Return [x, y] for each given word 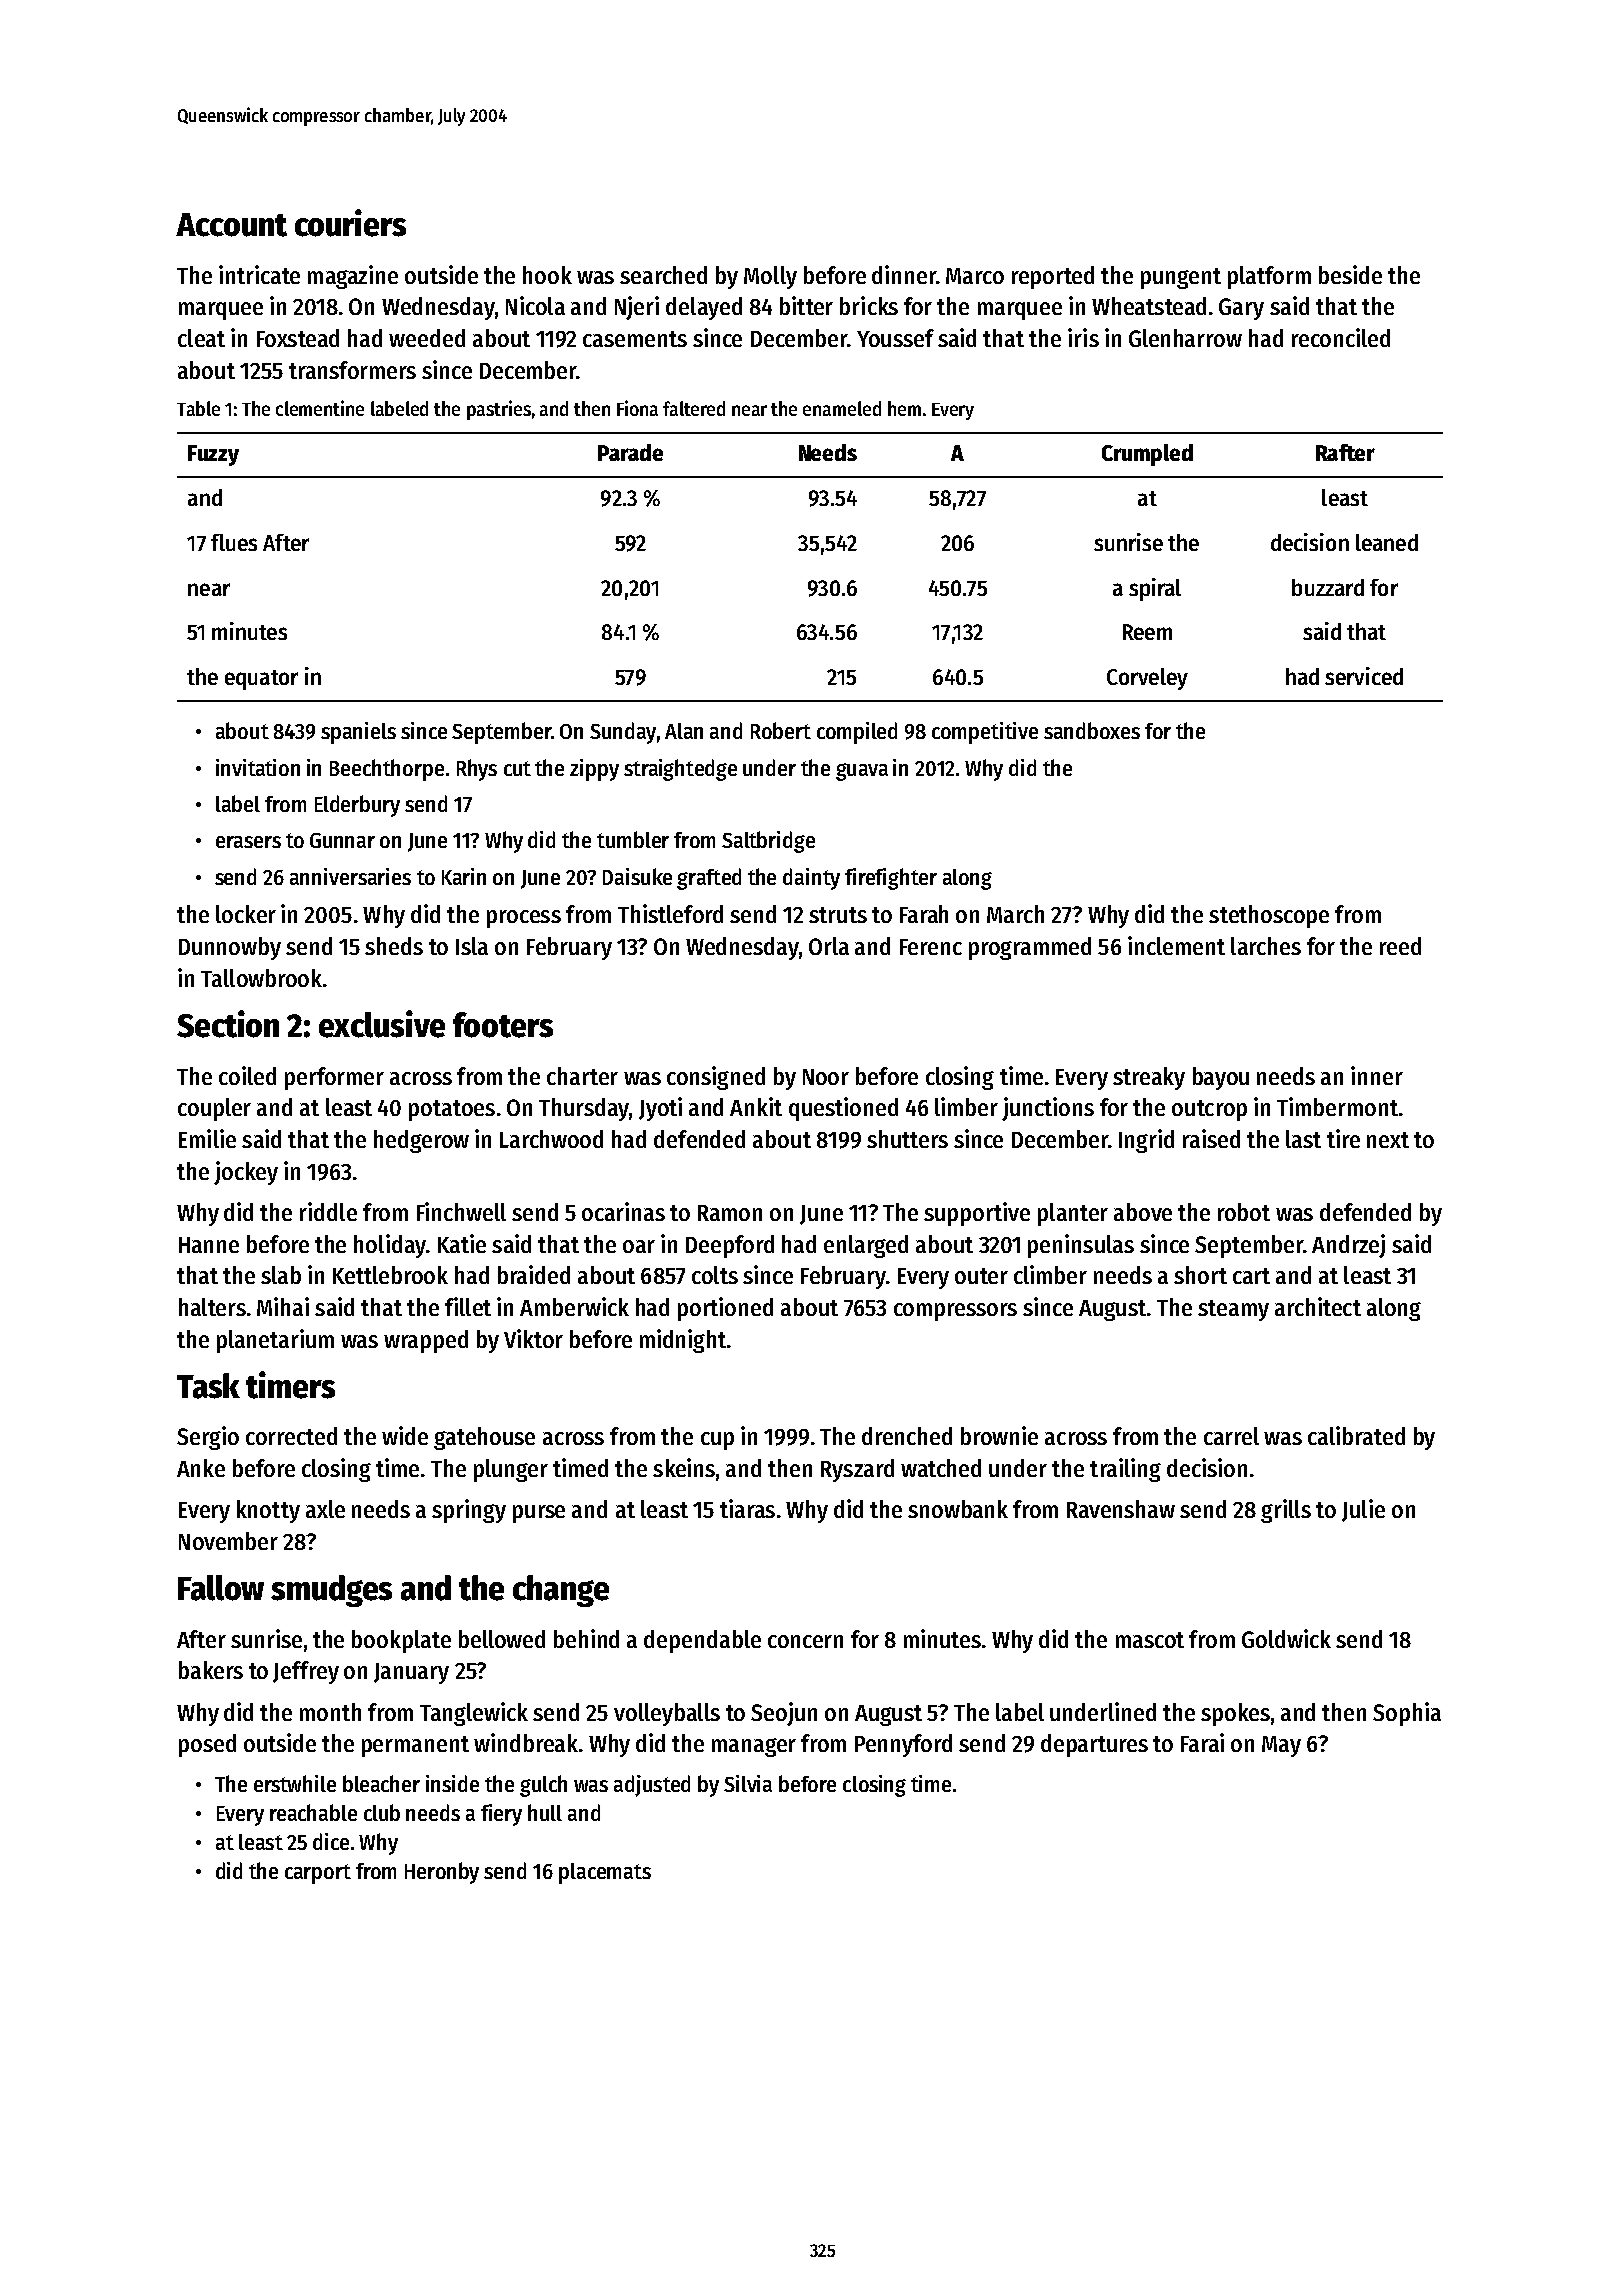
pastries [499, 410]
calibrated [1356, 1435]
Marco [975, 276]
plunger [511, 1470]
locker [246, 914]
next [1388, 1140]
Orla [829, 946]
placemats [605, 1873]
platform [1269, 277]
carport [318, 1874]
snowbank [958, 1509]
